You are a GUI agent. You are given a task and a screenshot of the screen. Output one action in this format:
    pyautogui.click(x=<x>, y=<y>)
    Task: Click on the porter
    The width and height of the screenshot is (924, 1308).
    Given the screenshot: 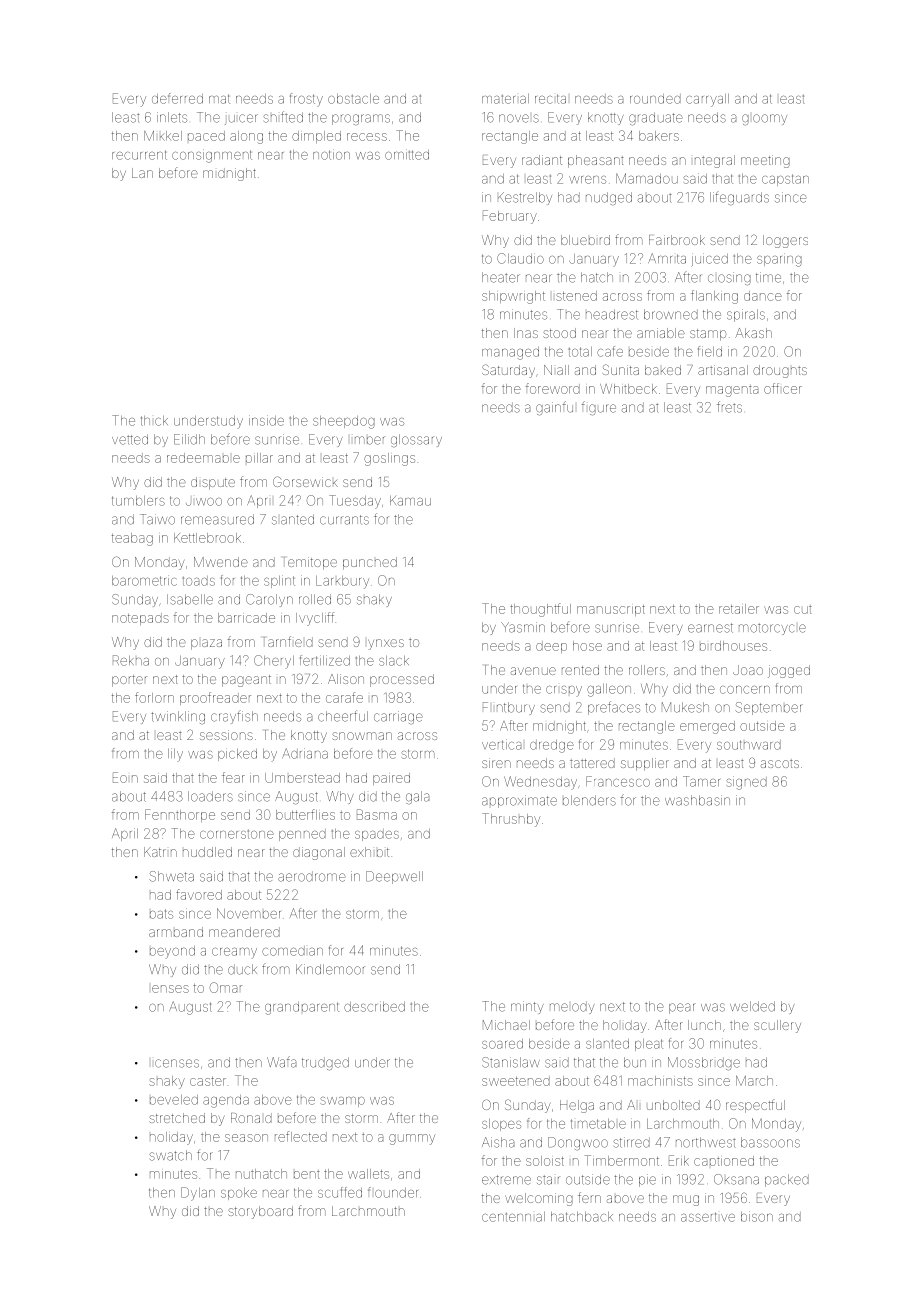 What is the action you would take?
    pyautogui.click(x=129, y=681)
